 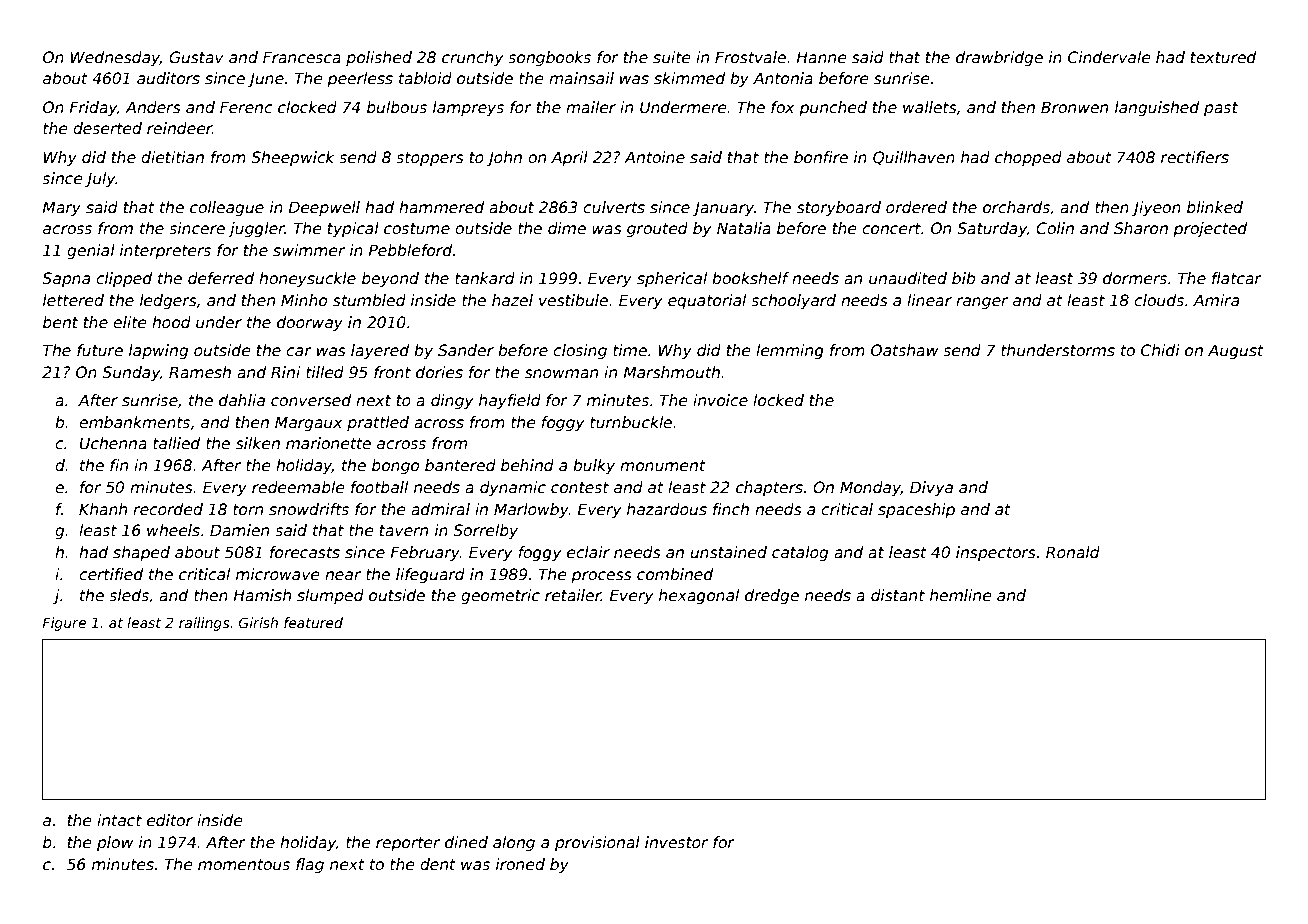 What do you see at coordinates (676, 842) in the image?
I see `investor` at bounding box center [676, 842].
